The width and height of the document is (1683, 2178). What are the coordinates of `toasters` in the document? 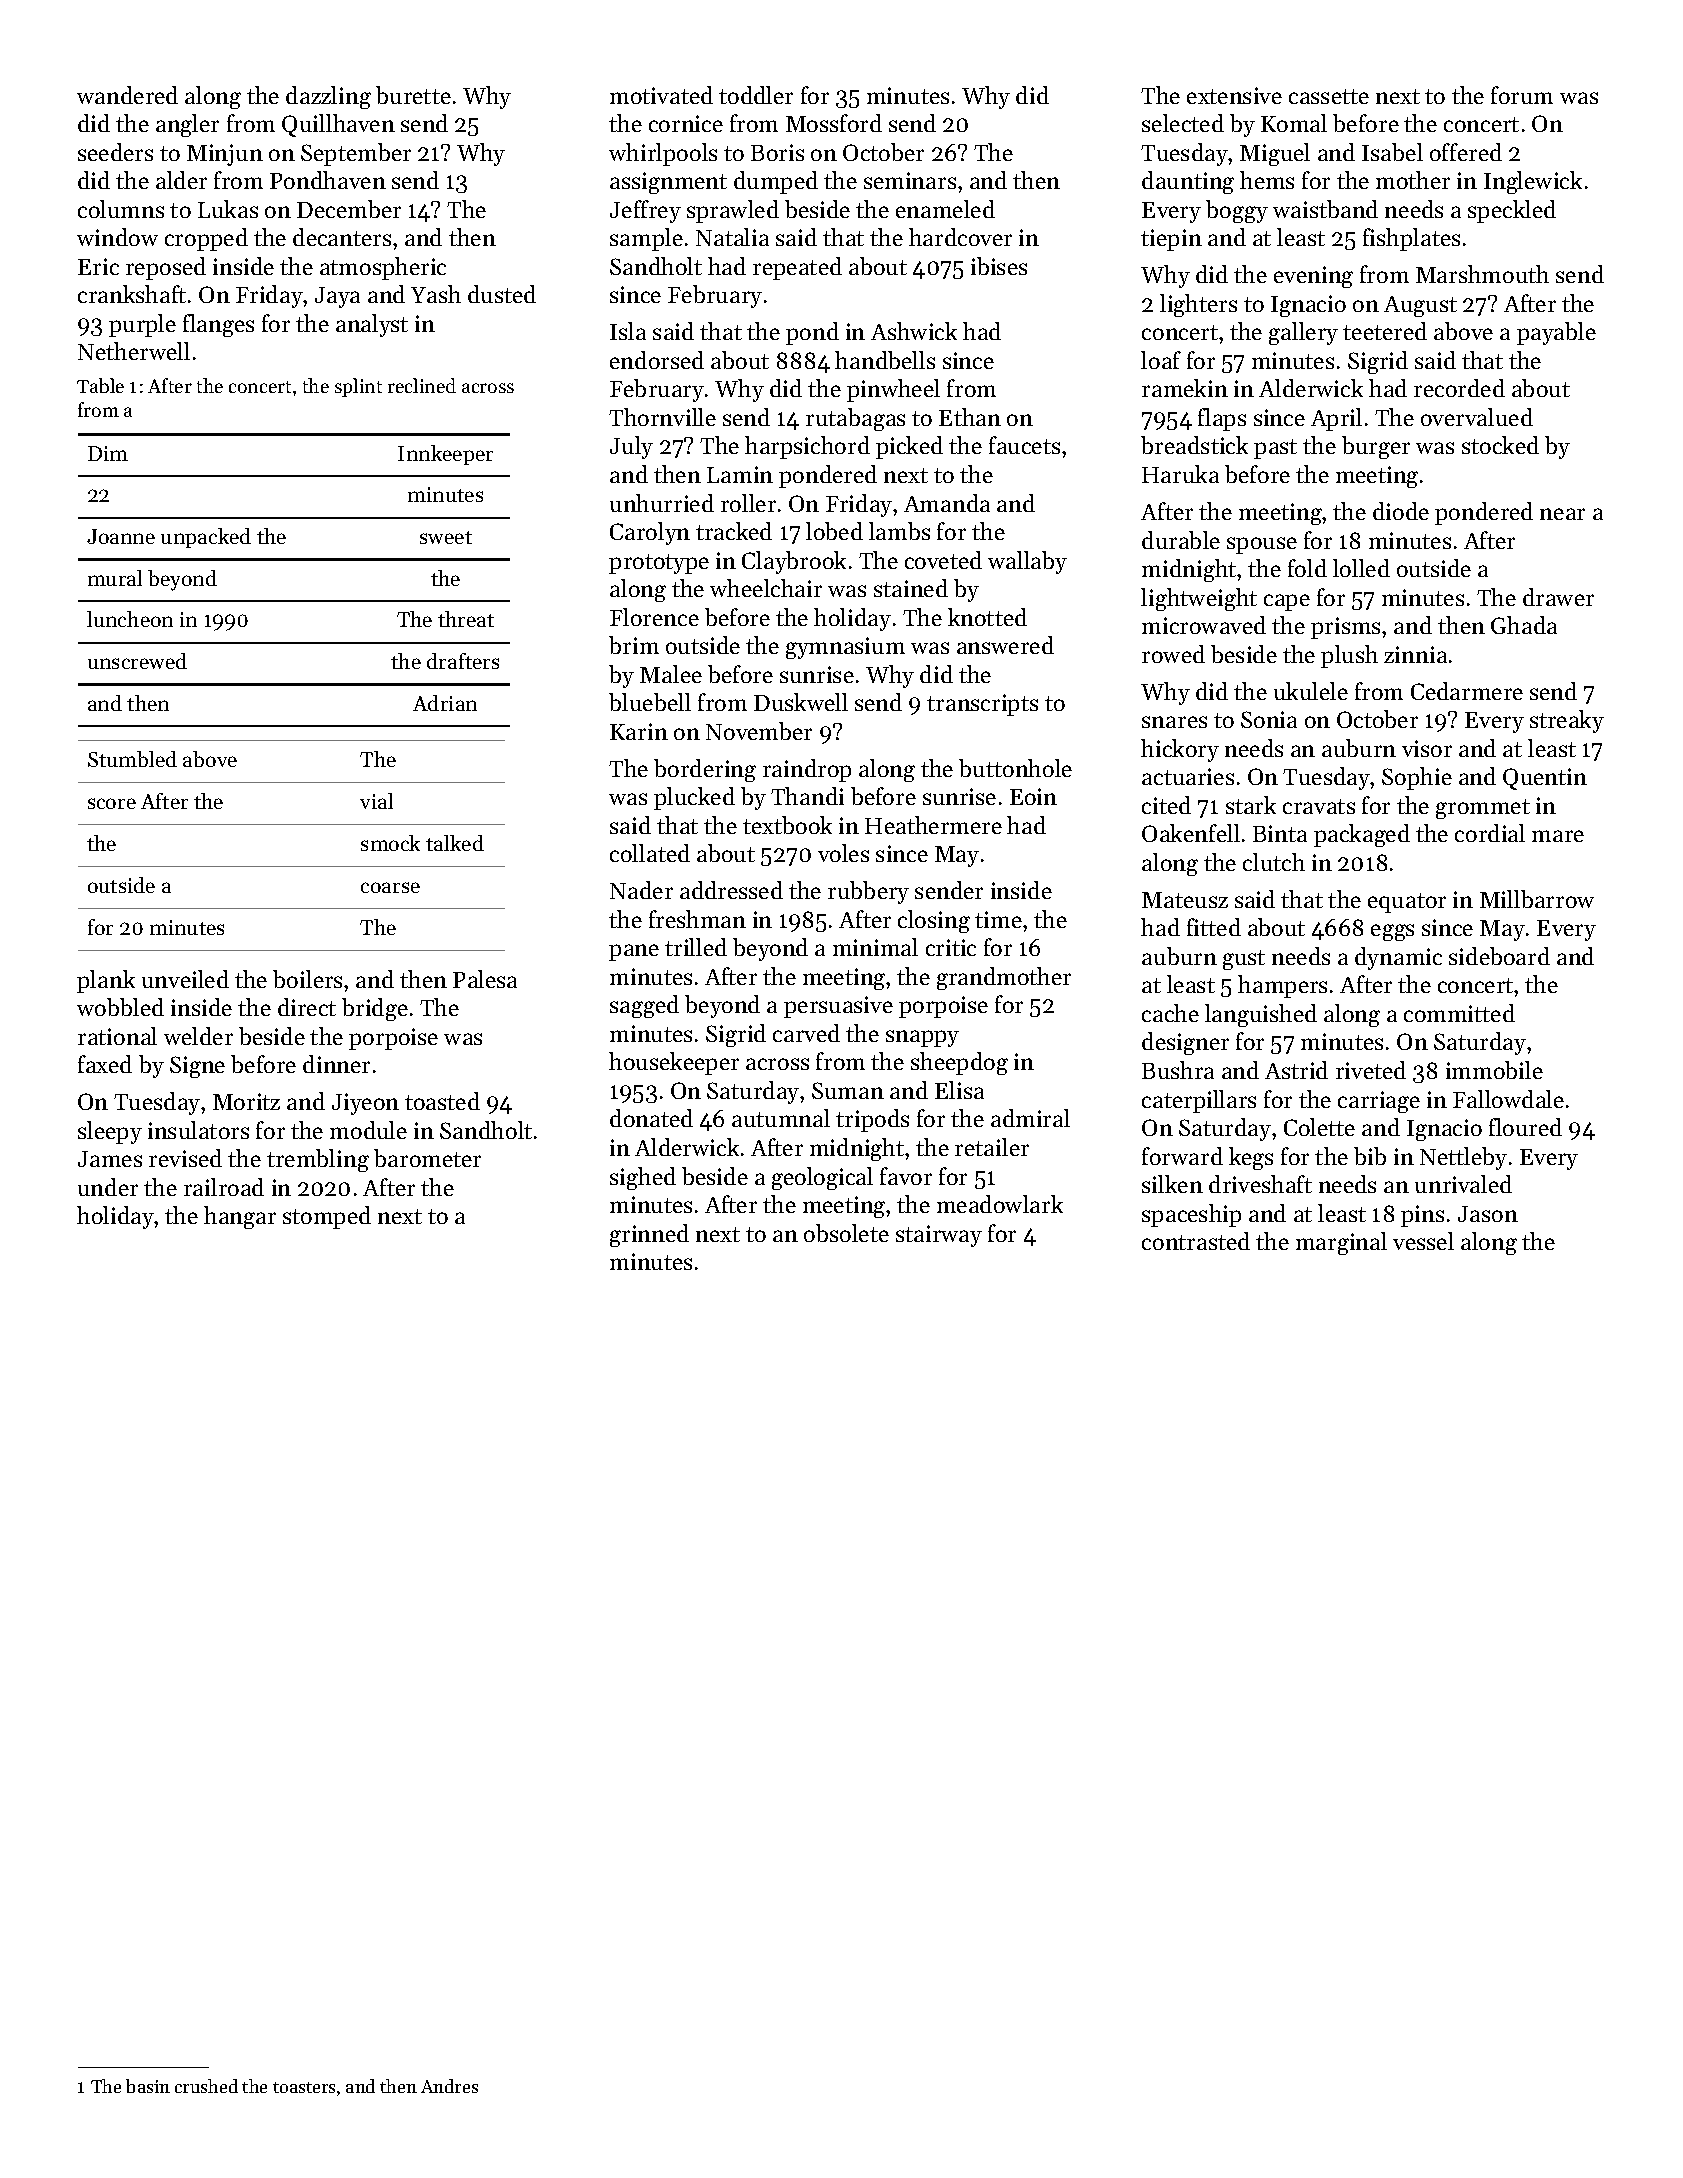 It's located at (304, 2087).
